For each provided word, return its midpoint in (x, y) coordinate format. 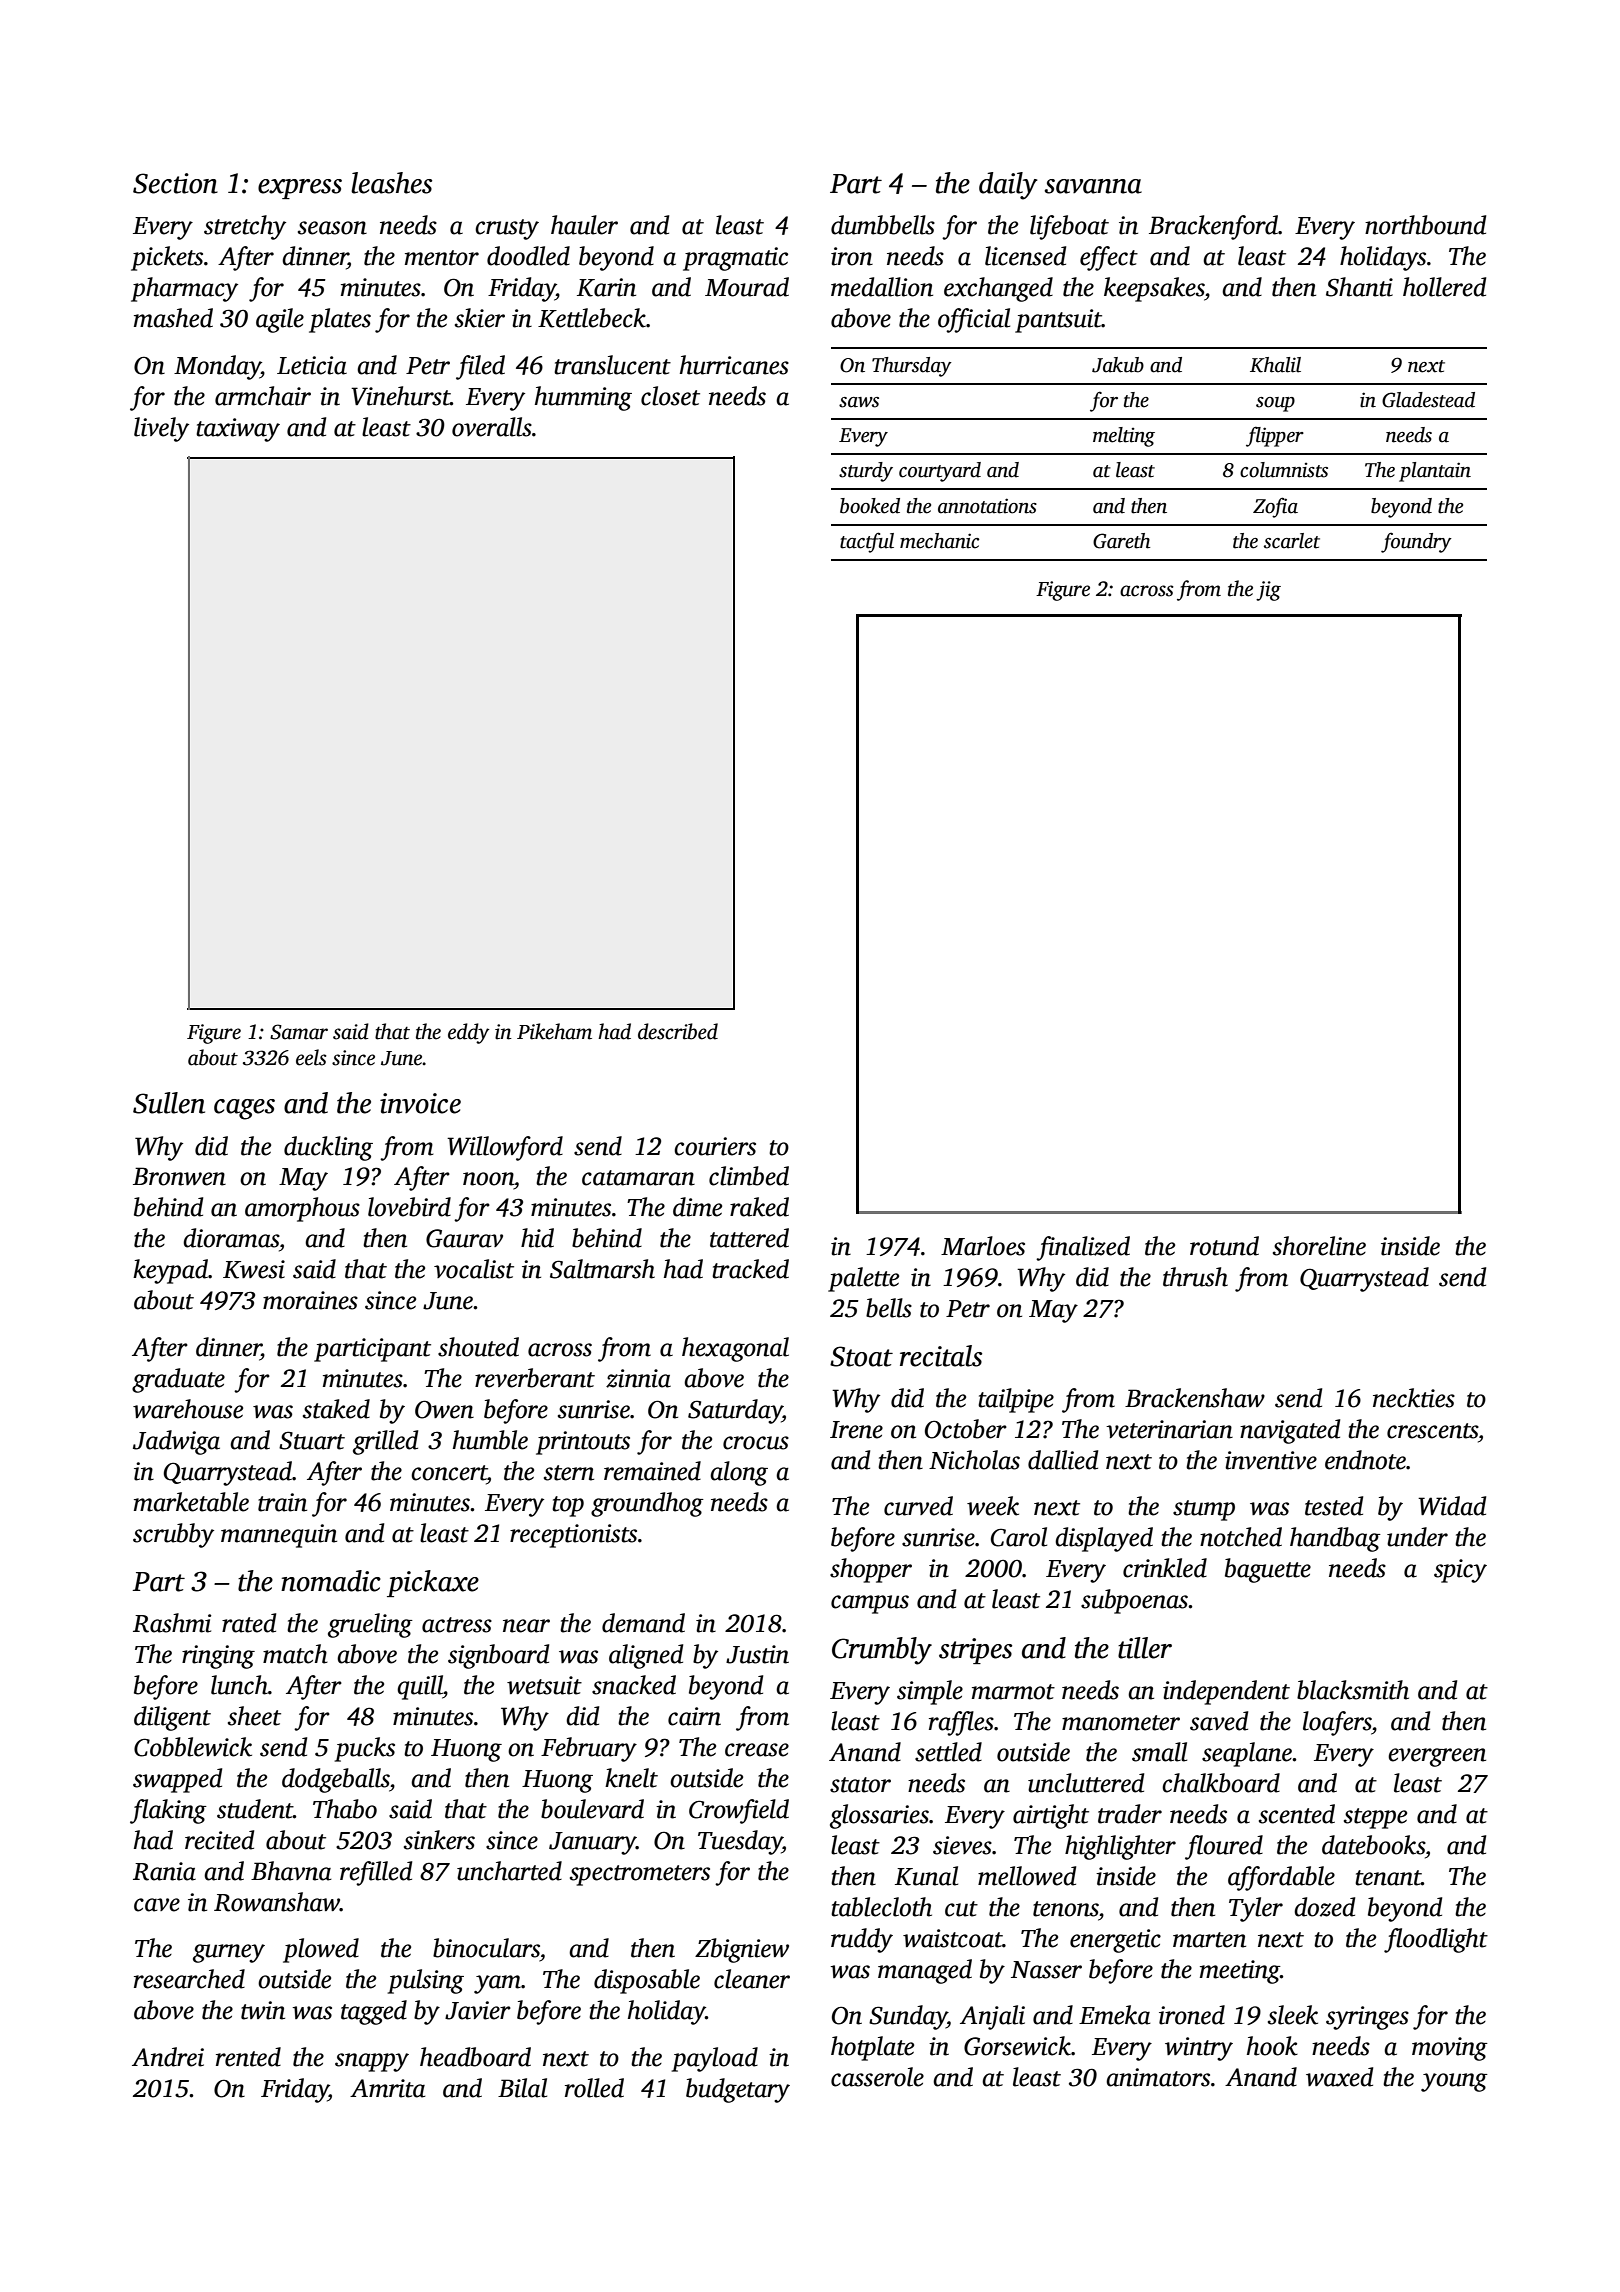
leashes (391, 183)
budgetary (738, 2090)
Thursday (912, 367)
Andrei (168, 2057)
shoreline (1319, 1246)
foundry (1416, 542)
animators (1158, 2077)
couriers (715, 1146)
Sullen (169, 1103)
